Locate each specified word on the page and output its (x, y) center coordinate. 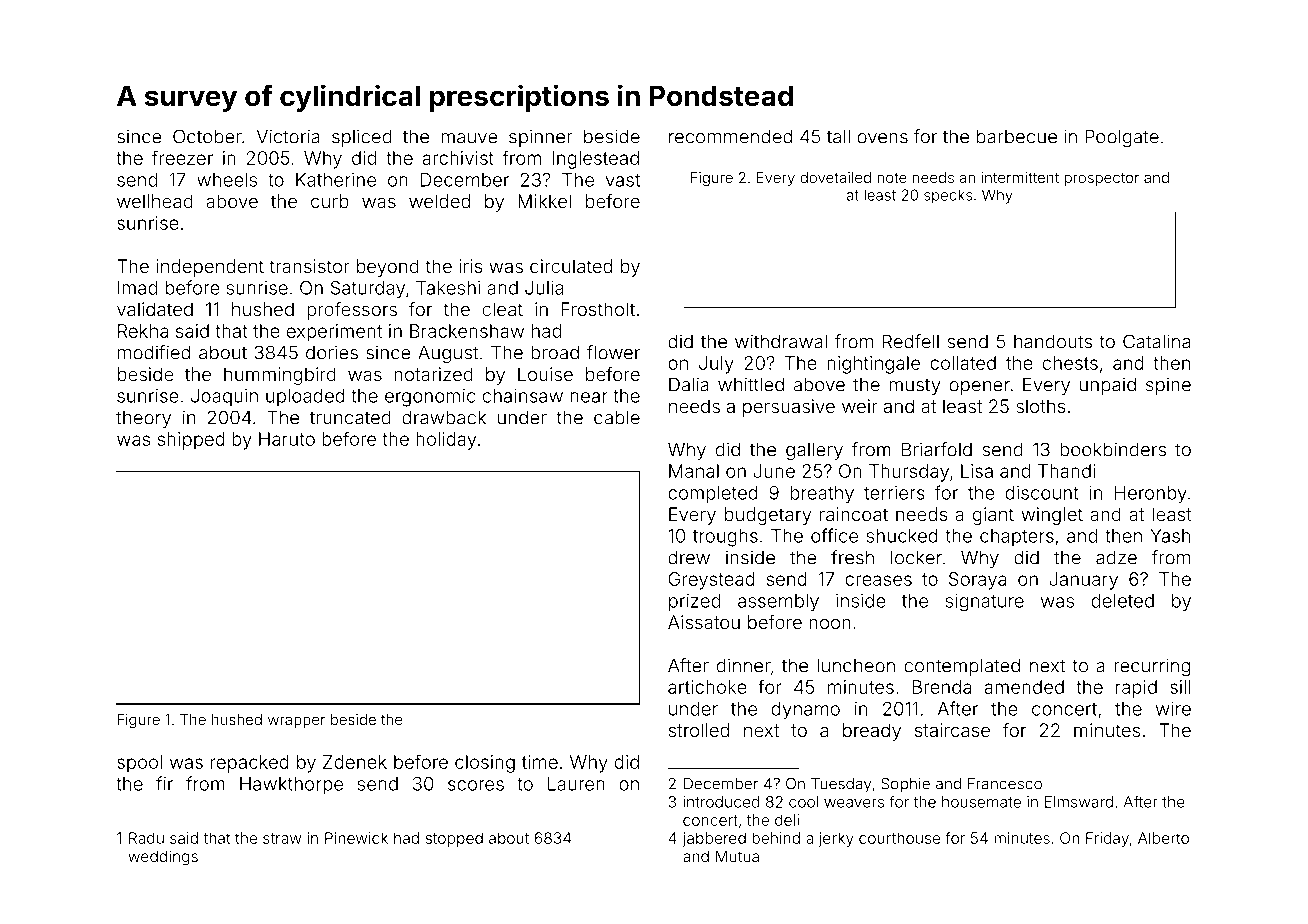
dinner (744, 665)
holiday (446, 441)
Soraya (977, 581)
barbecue (1017, 136)
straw (282, 838)
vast (623, 180)
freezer (182, 157)
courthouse (899, 838)
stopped (454, 839)
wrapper (296, 722)
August (448, 355)
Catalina (1156, 341)
